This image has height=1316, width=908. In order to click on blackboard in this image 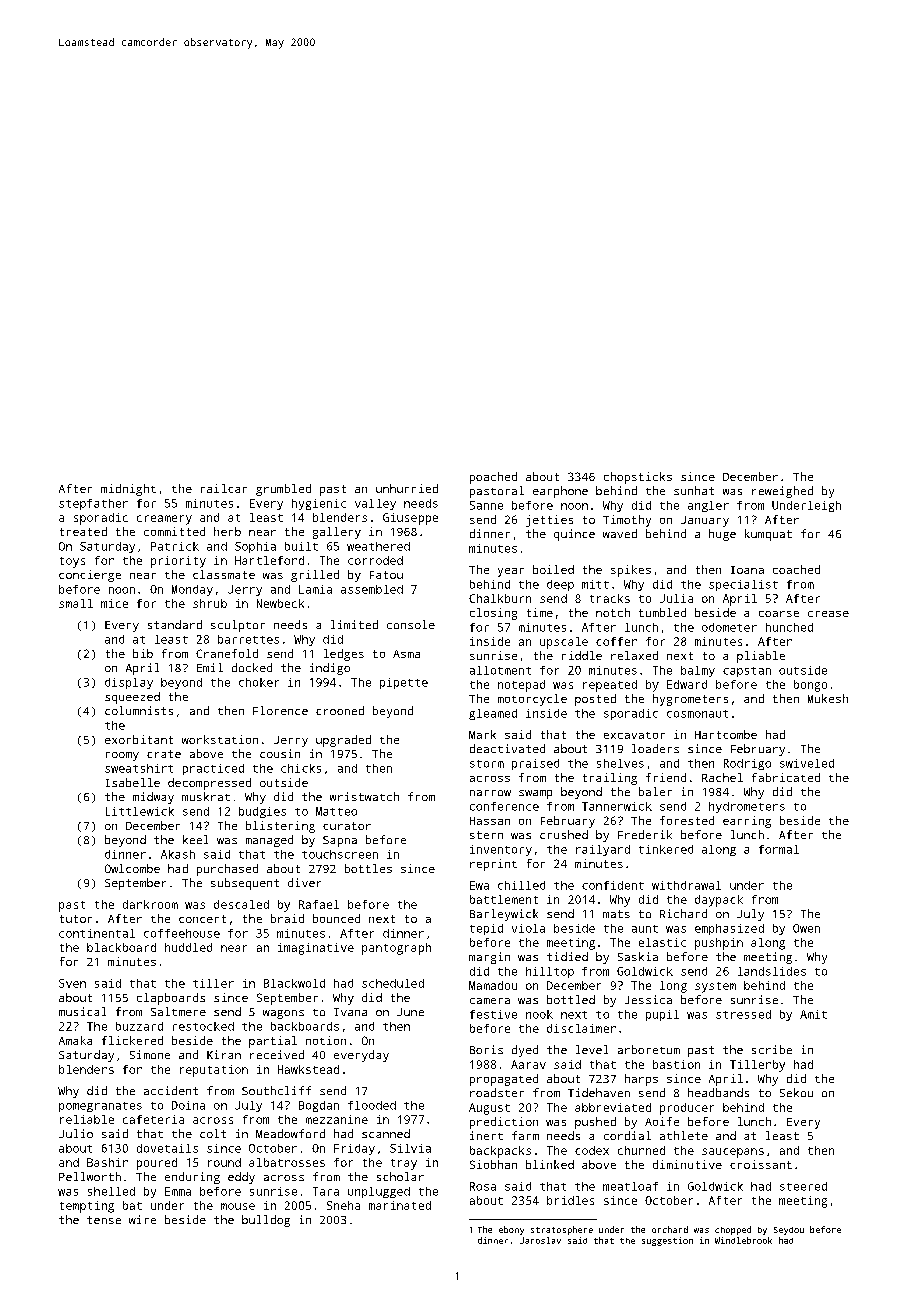, I will do `click(121, 947)`.
